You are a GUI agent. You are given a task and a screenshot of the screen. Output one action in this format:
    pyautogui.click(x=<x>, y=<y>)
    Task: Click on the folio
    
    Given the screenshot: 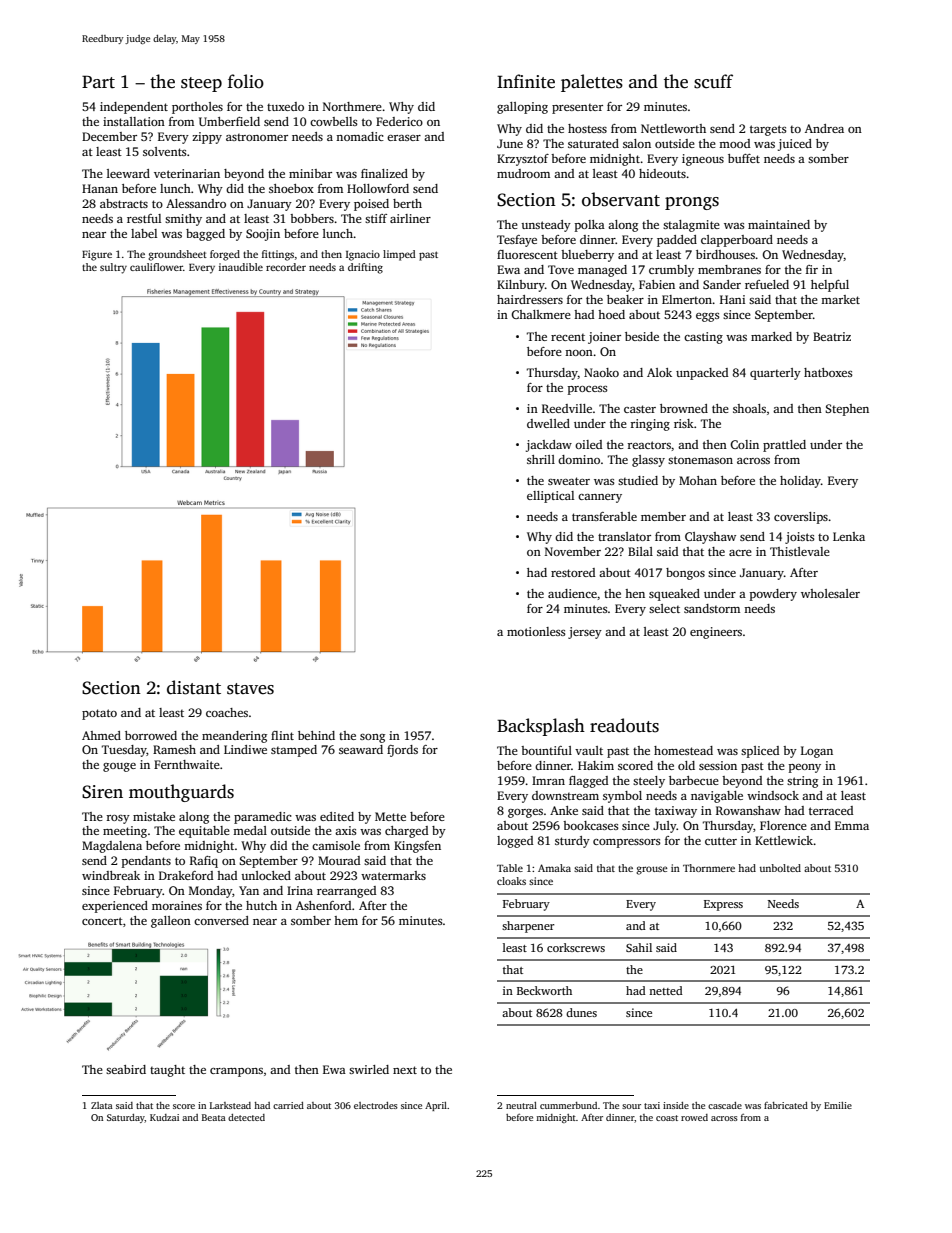 What is the action you would take?
    pyautogui.click(x=246, y=81)
